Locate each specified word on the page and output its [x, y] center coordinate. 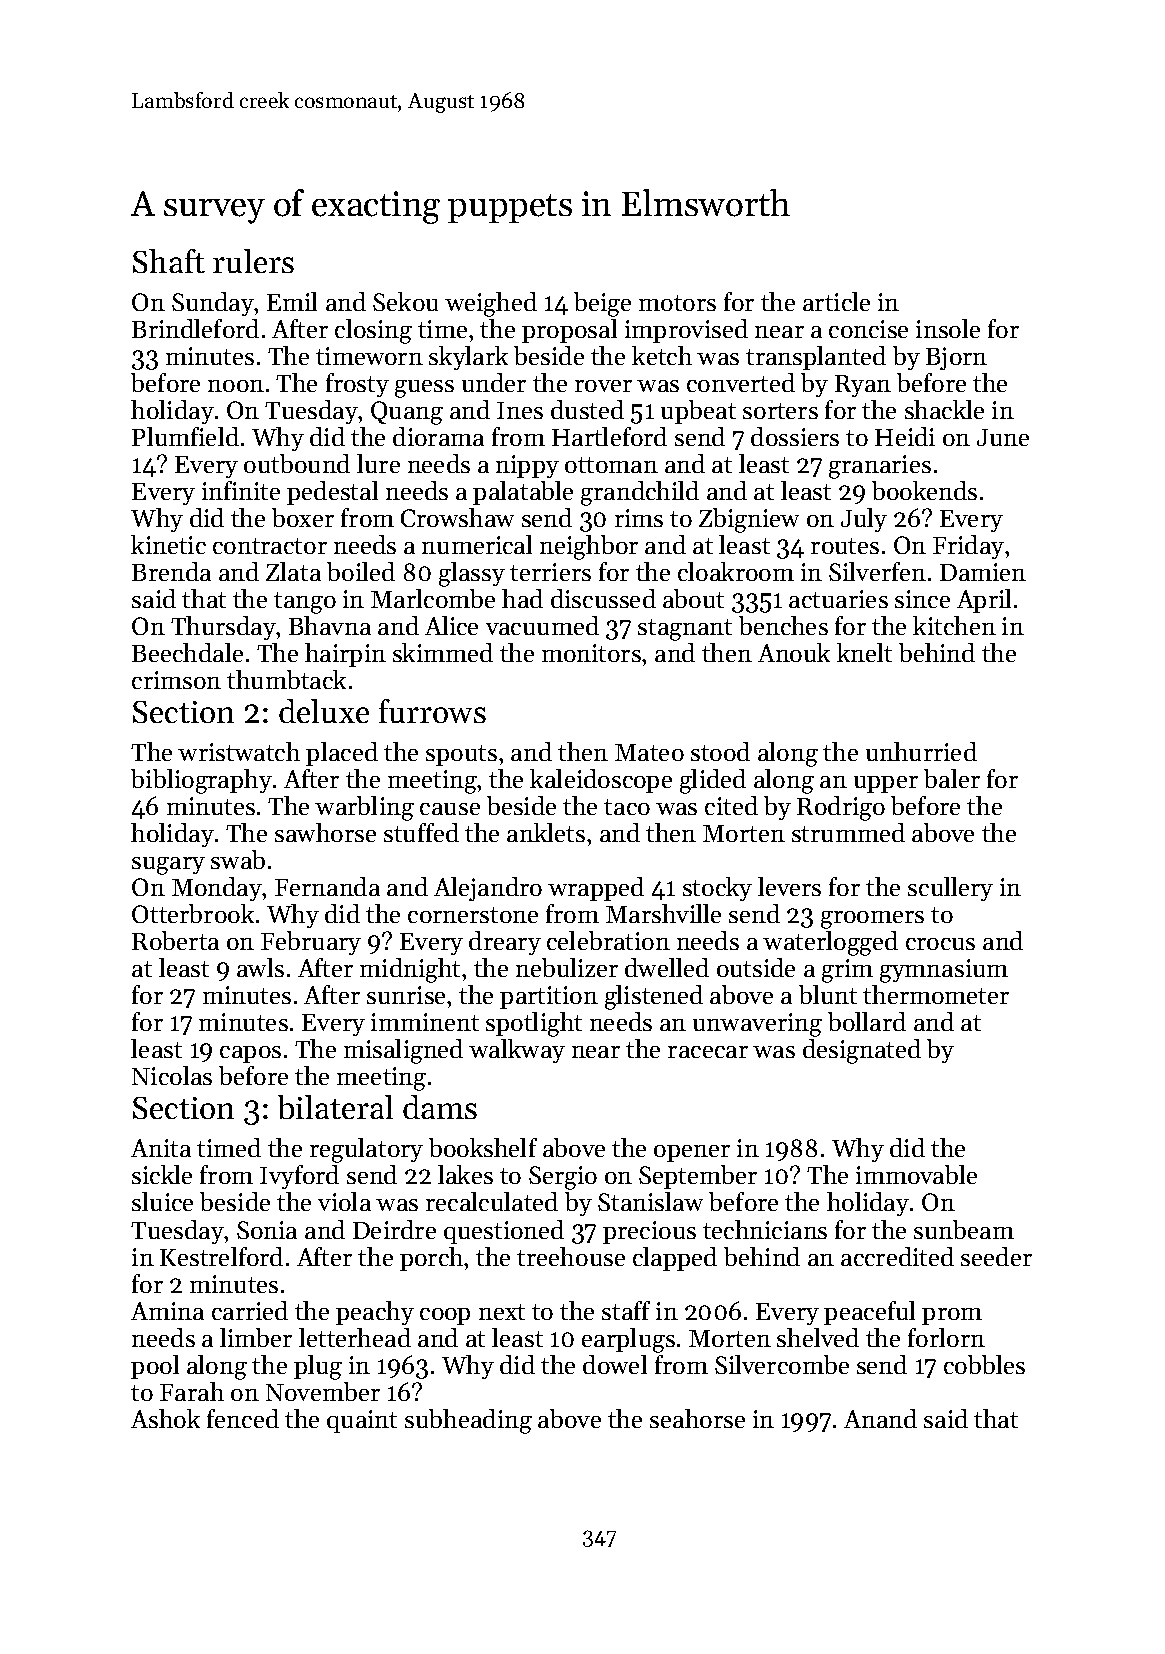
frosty [357, 385]
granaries [880, 467]
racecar [708, 1052]
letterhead [355, 1337]
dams [440, 1107]
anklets [546, 832]
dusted [587, 409]
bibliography [201, 781]
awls [260, 967]
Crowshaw [457, 517]
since [922, 599]
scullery [950, 889]
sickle [162, 1174]
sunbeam [964, 1229]
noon [236, 386]
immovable [916, 1174]
